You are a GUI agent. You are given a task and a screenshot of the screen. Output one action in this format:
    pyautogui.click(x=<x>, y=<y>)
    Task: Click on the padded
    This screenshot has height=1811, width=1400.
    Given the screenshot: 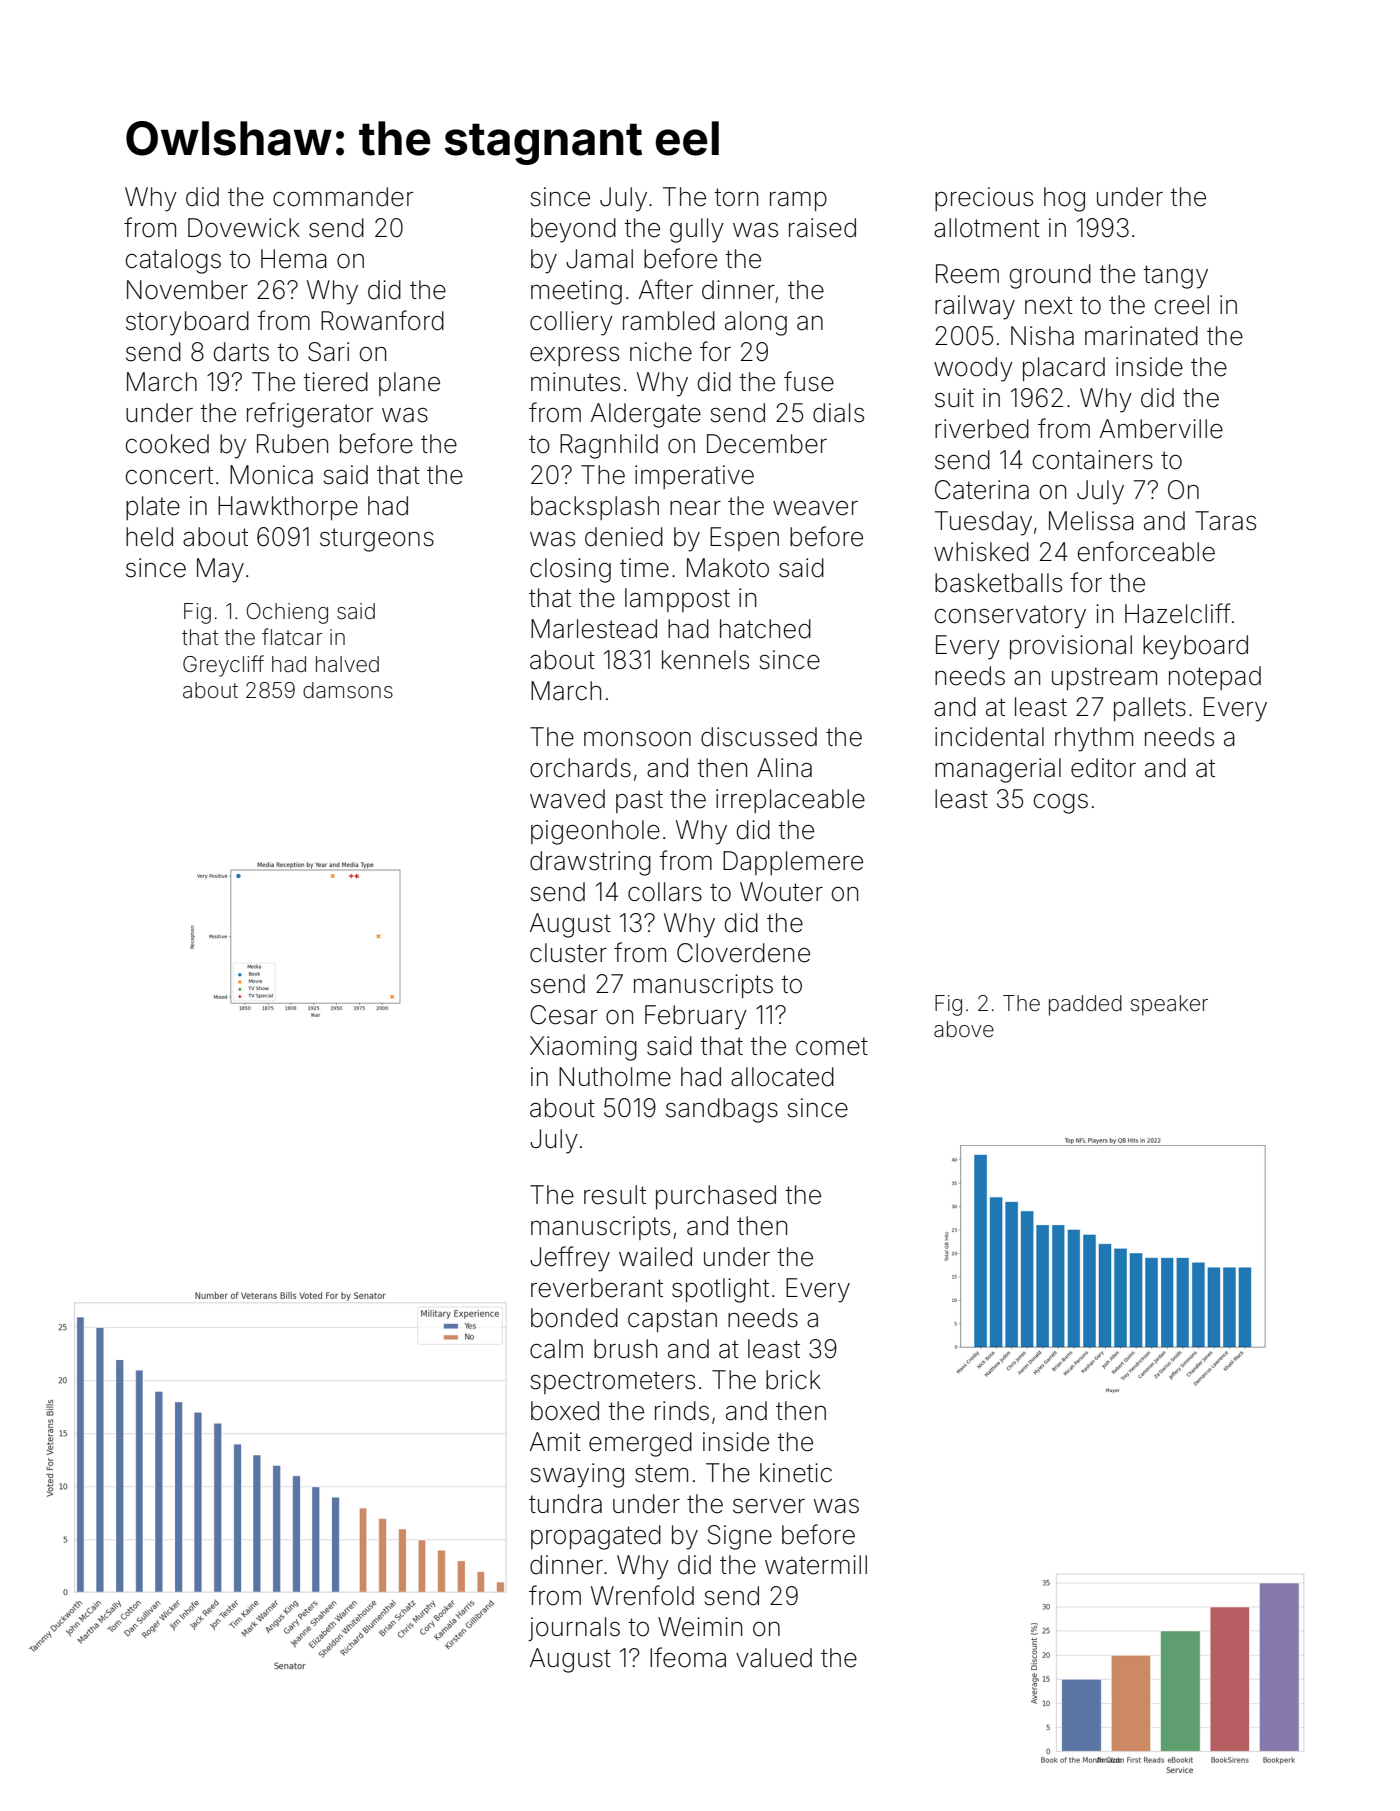 What is the action you would take?
    pyautogui.click(x=1085, y=1005)
